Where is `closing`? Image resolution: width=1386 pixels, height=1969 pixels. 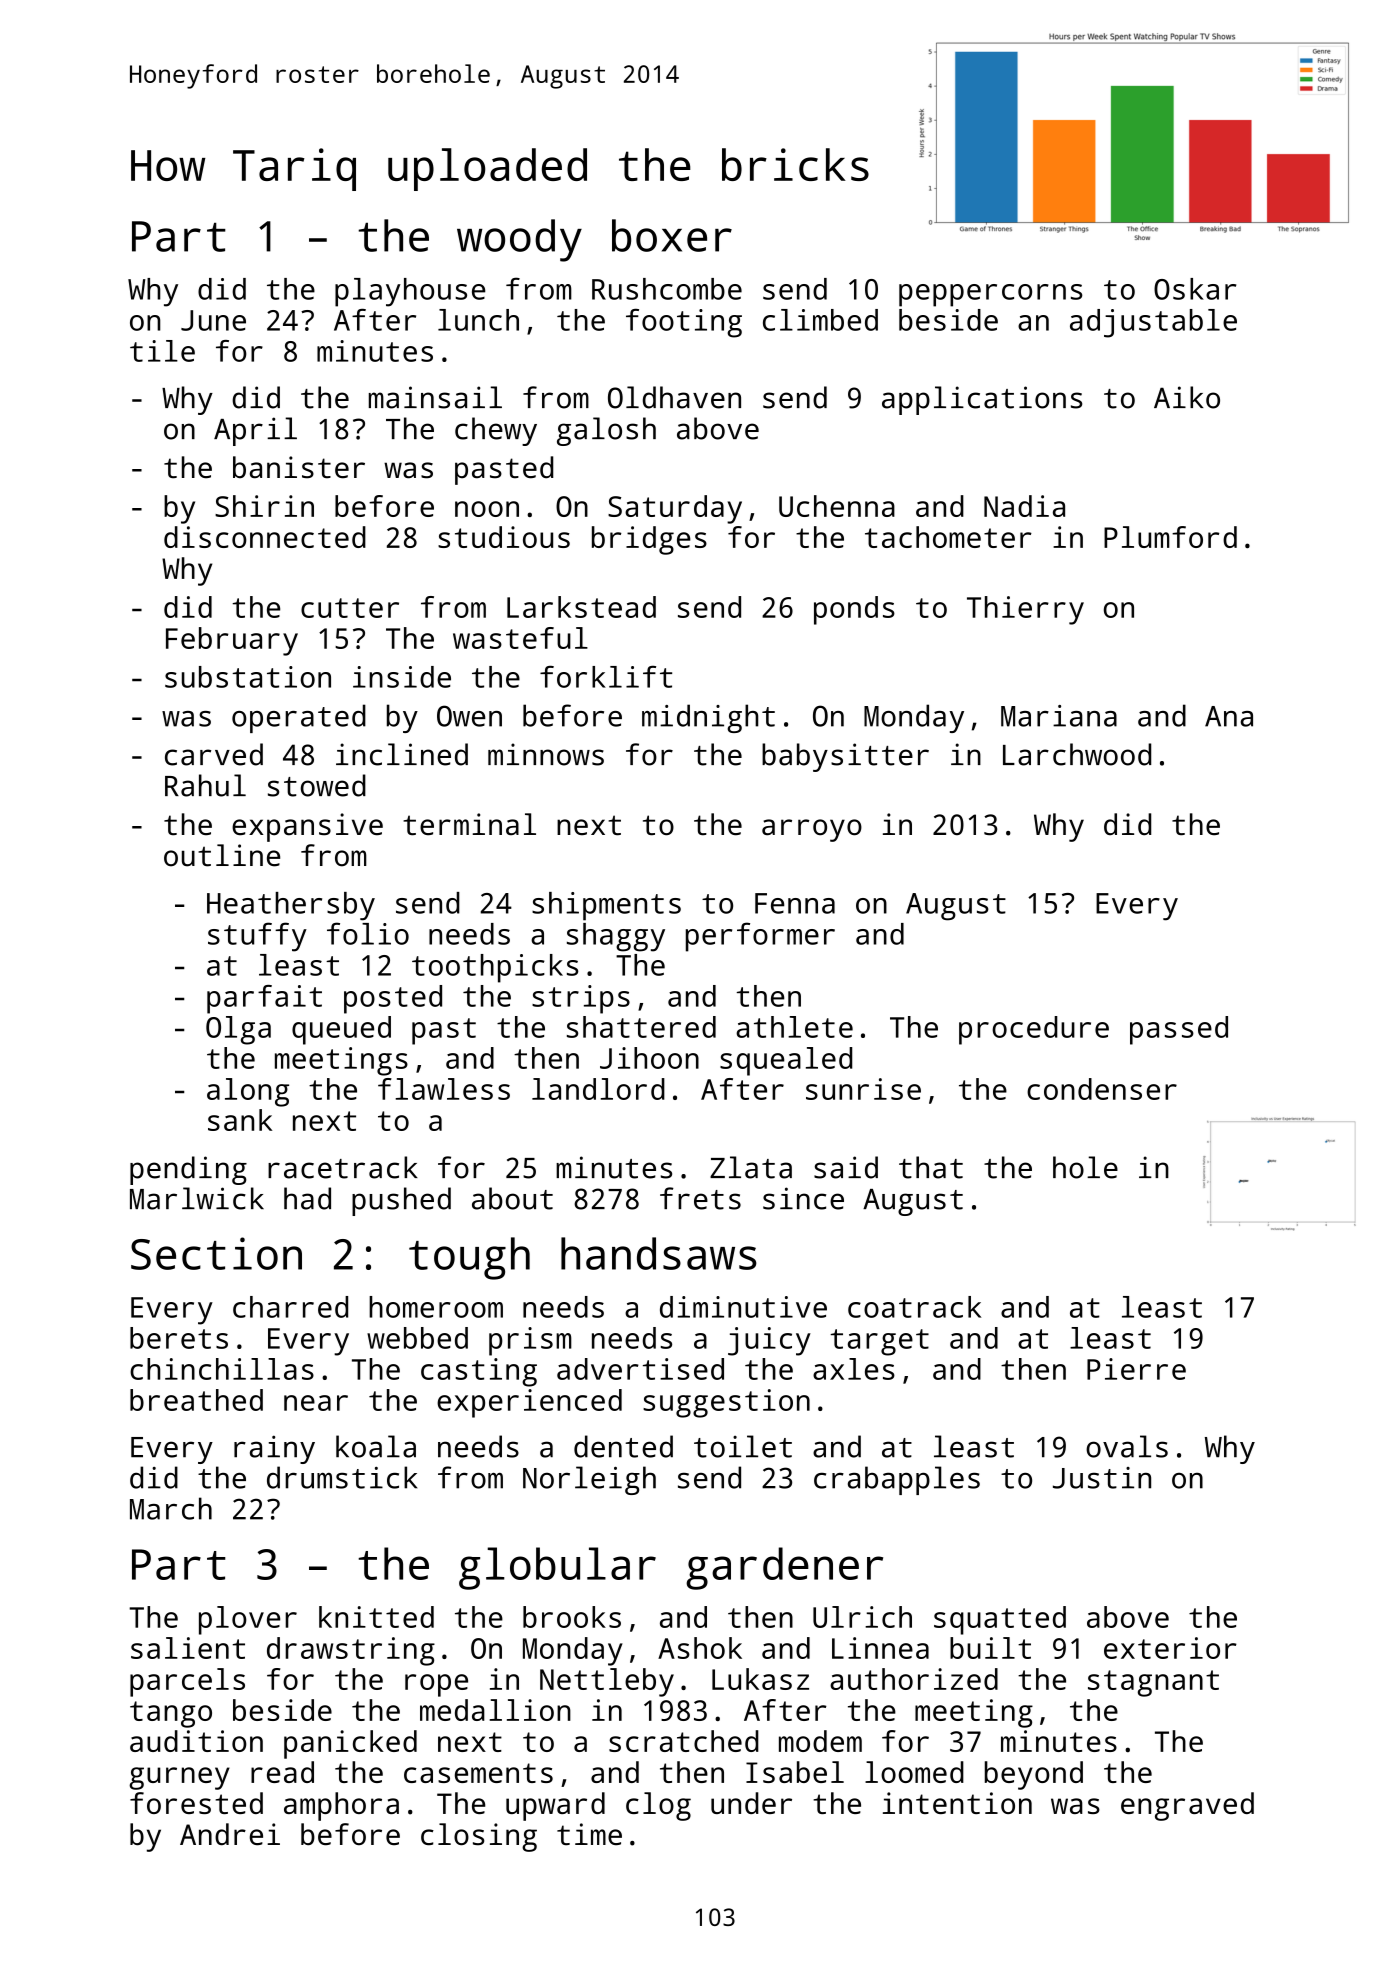 closing is located at coordinates (479, 1837).
